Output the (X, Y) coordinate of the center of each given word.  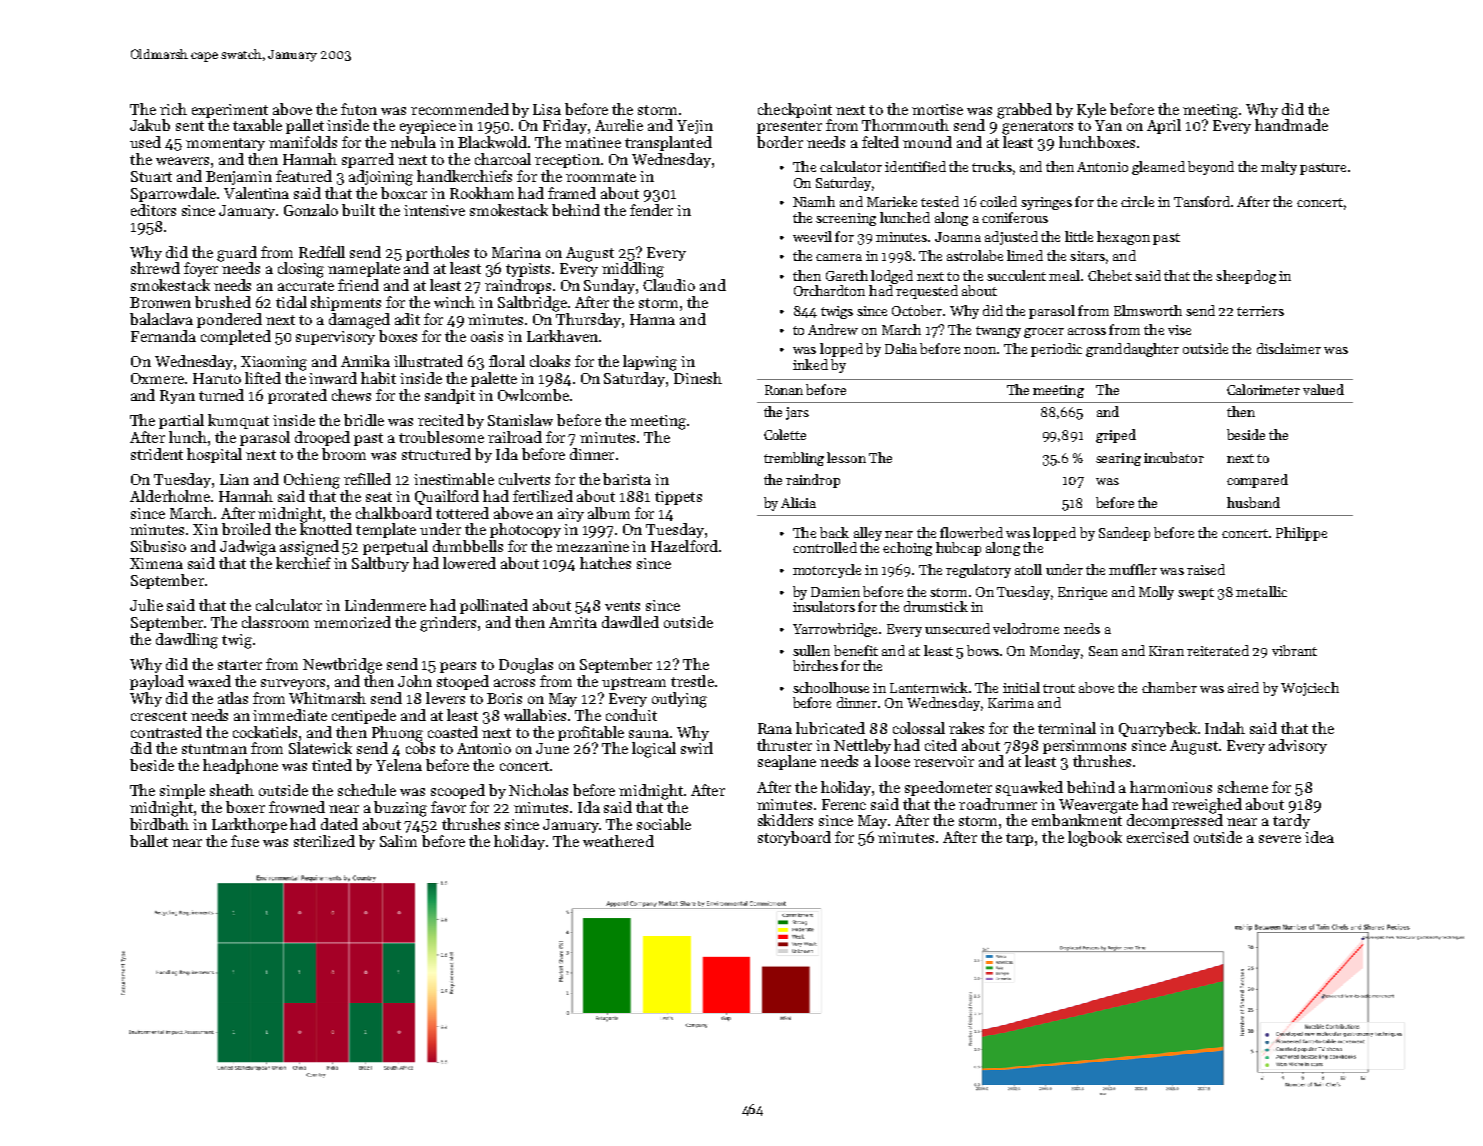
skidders (785, 820)
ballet (149, 841)
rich (173, 109)
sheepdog (1246, 277)
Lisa (547, 109)
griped (1116, 436)
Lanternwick (929, 687)
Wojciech (1310, 689)
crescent (159, 716)
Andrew (833, 329)
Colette (785, 434)
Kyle (1091, 110)
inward (333, 378)
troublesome (441, 437)
